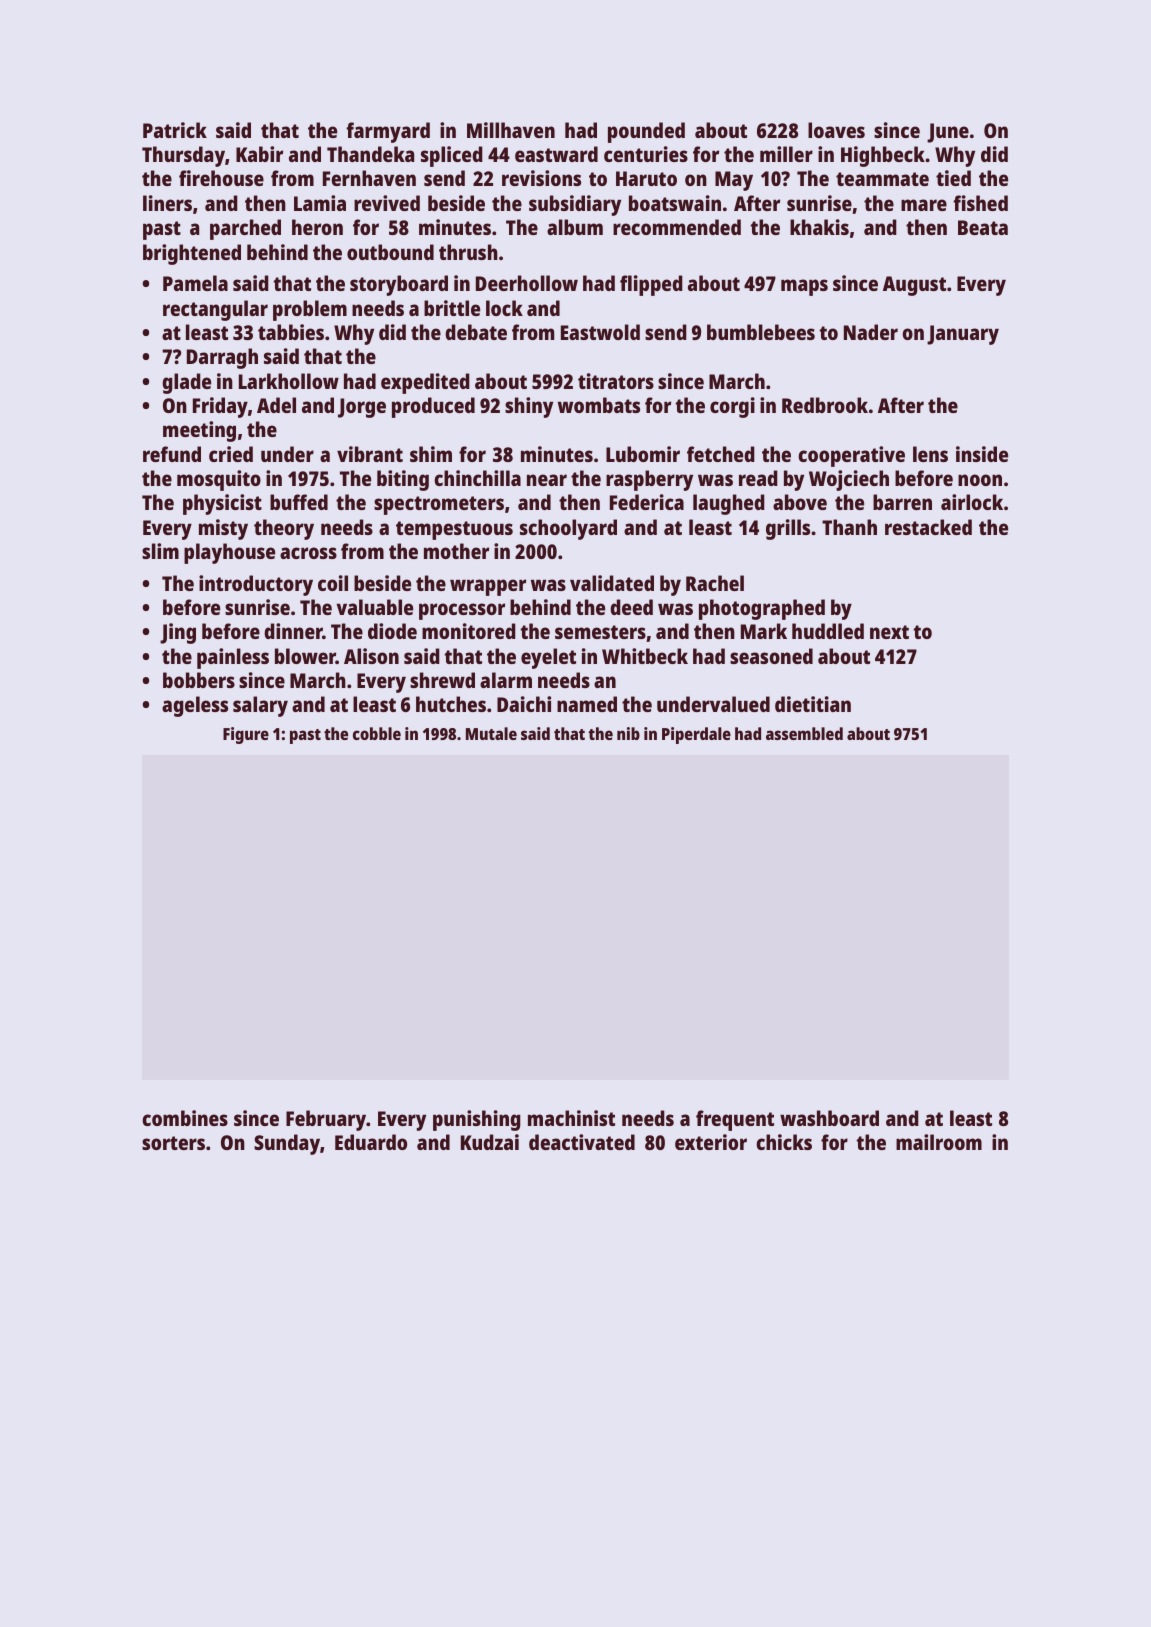 The width and height of the screenshot is (1151, 1627). Describe the element at coordinates (948, 133) in the screenshot. I see `June` at that location.
